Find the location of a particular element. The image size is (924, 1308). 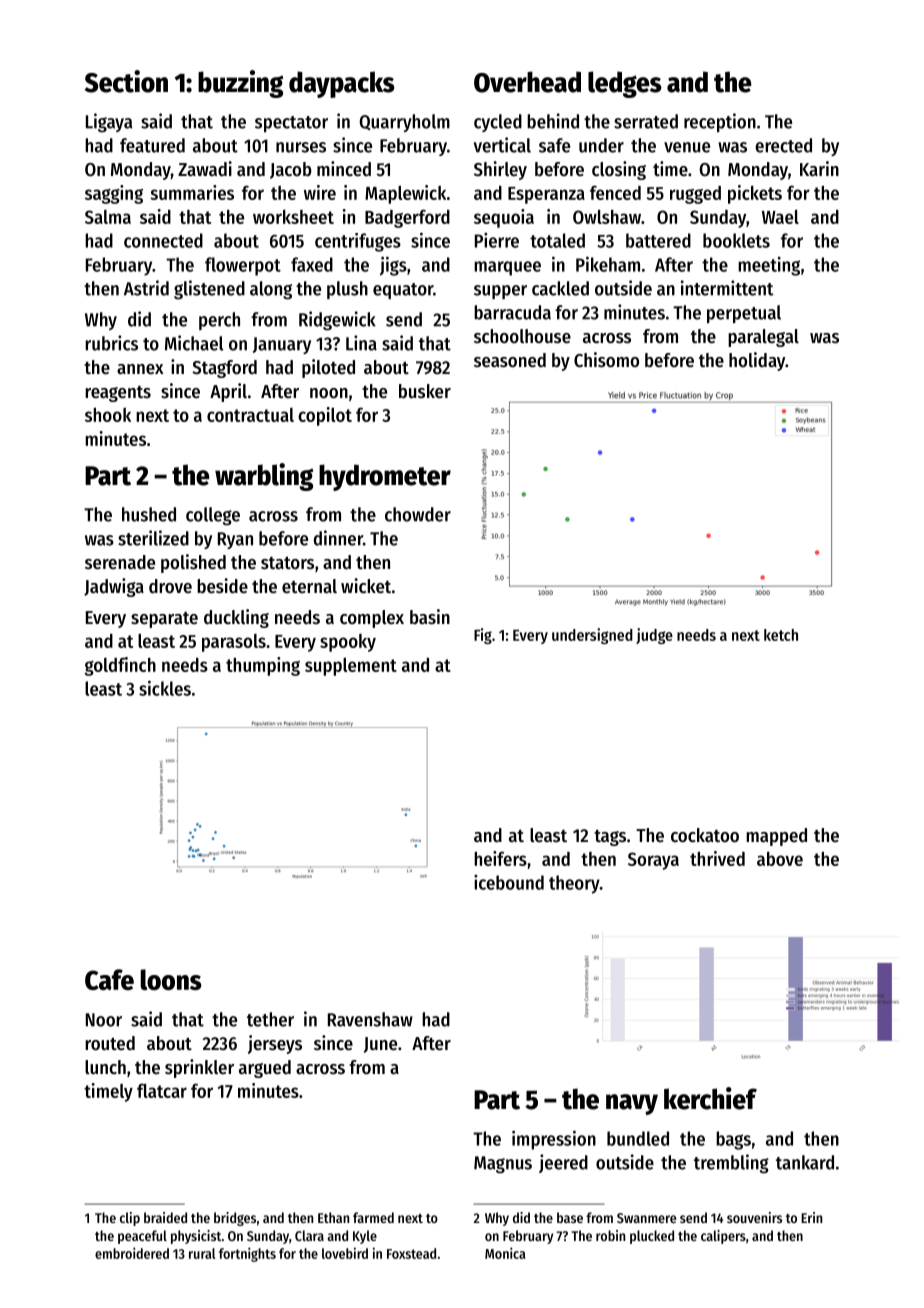

theory is located at coordinates (574, 884).
